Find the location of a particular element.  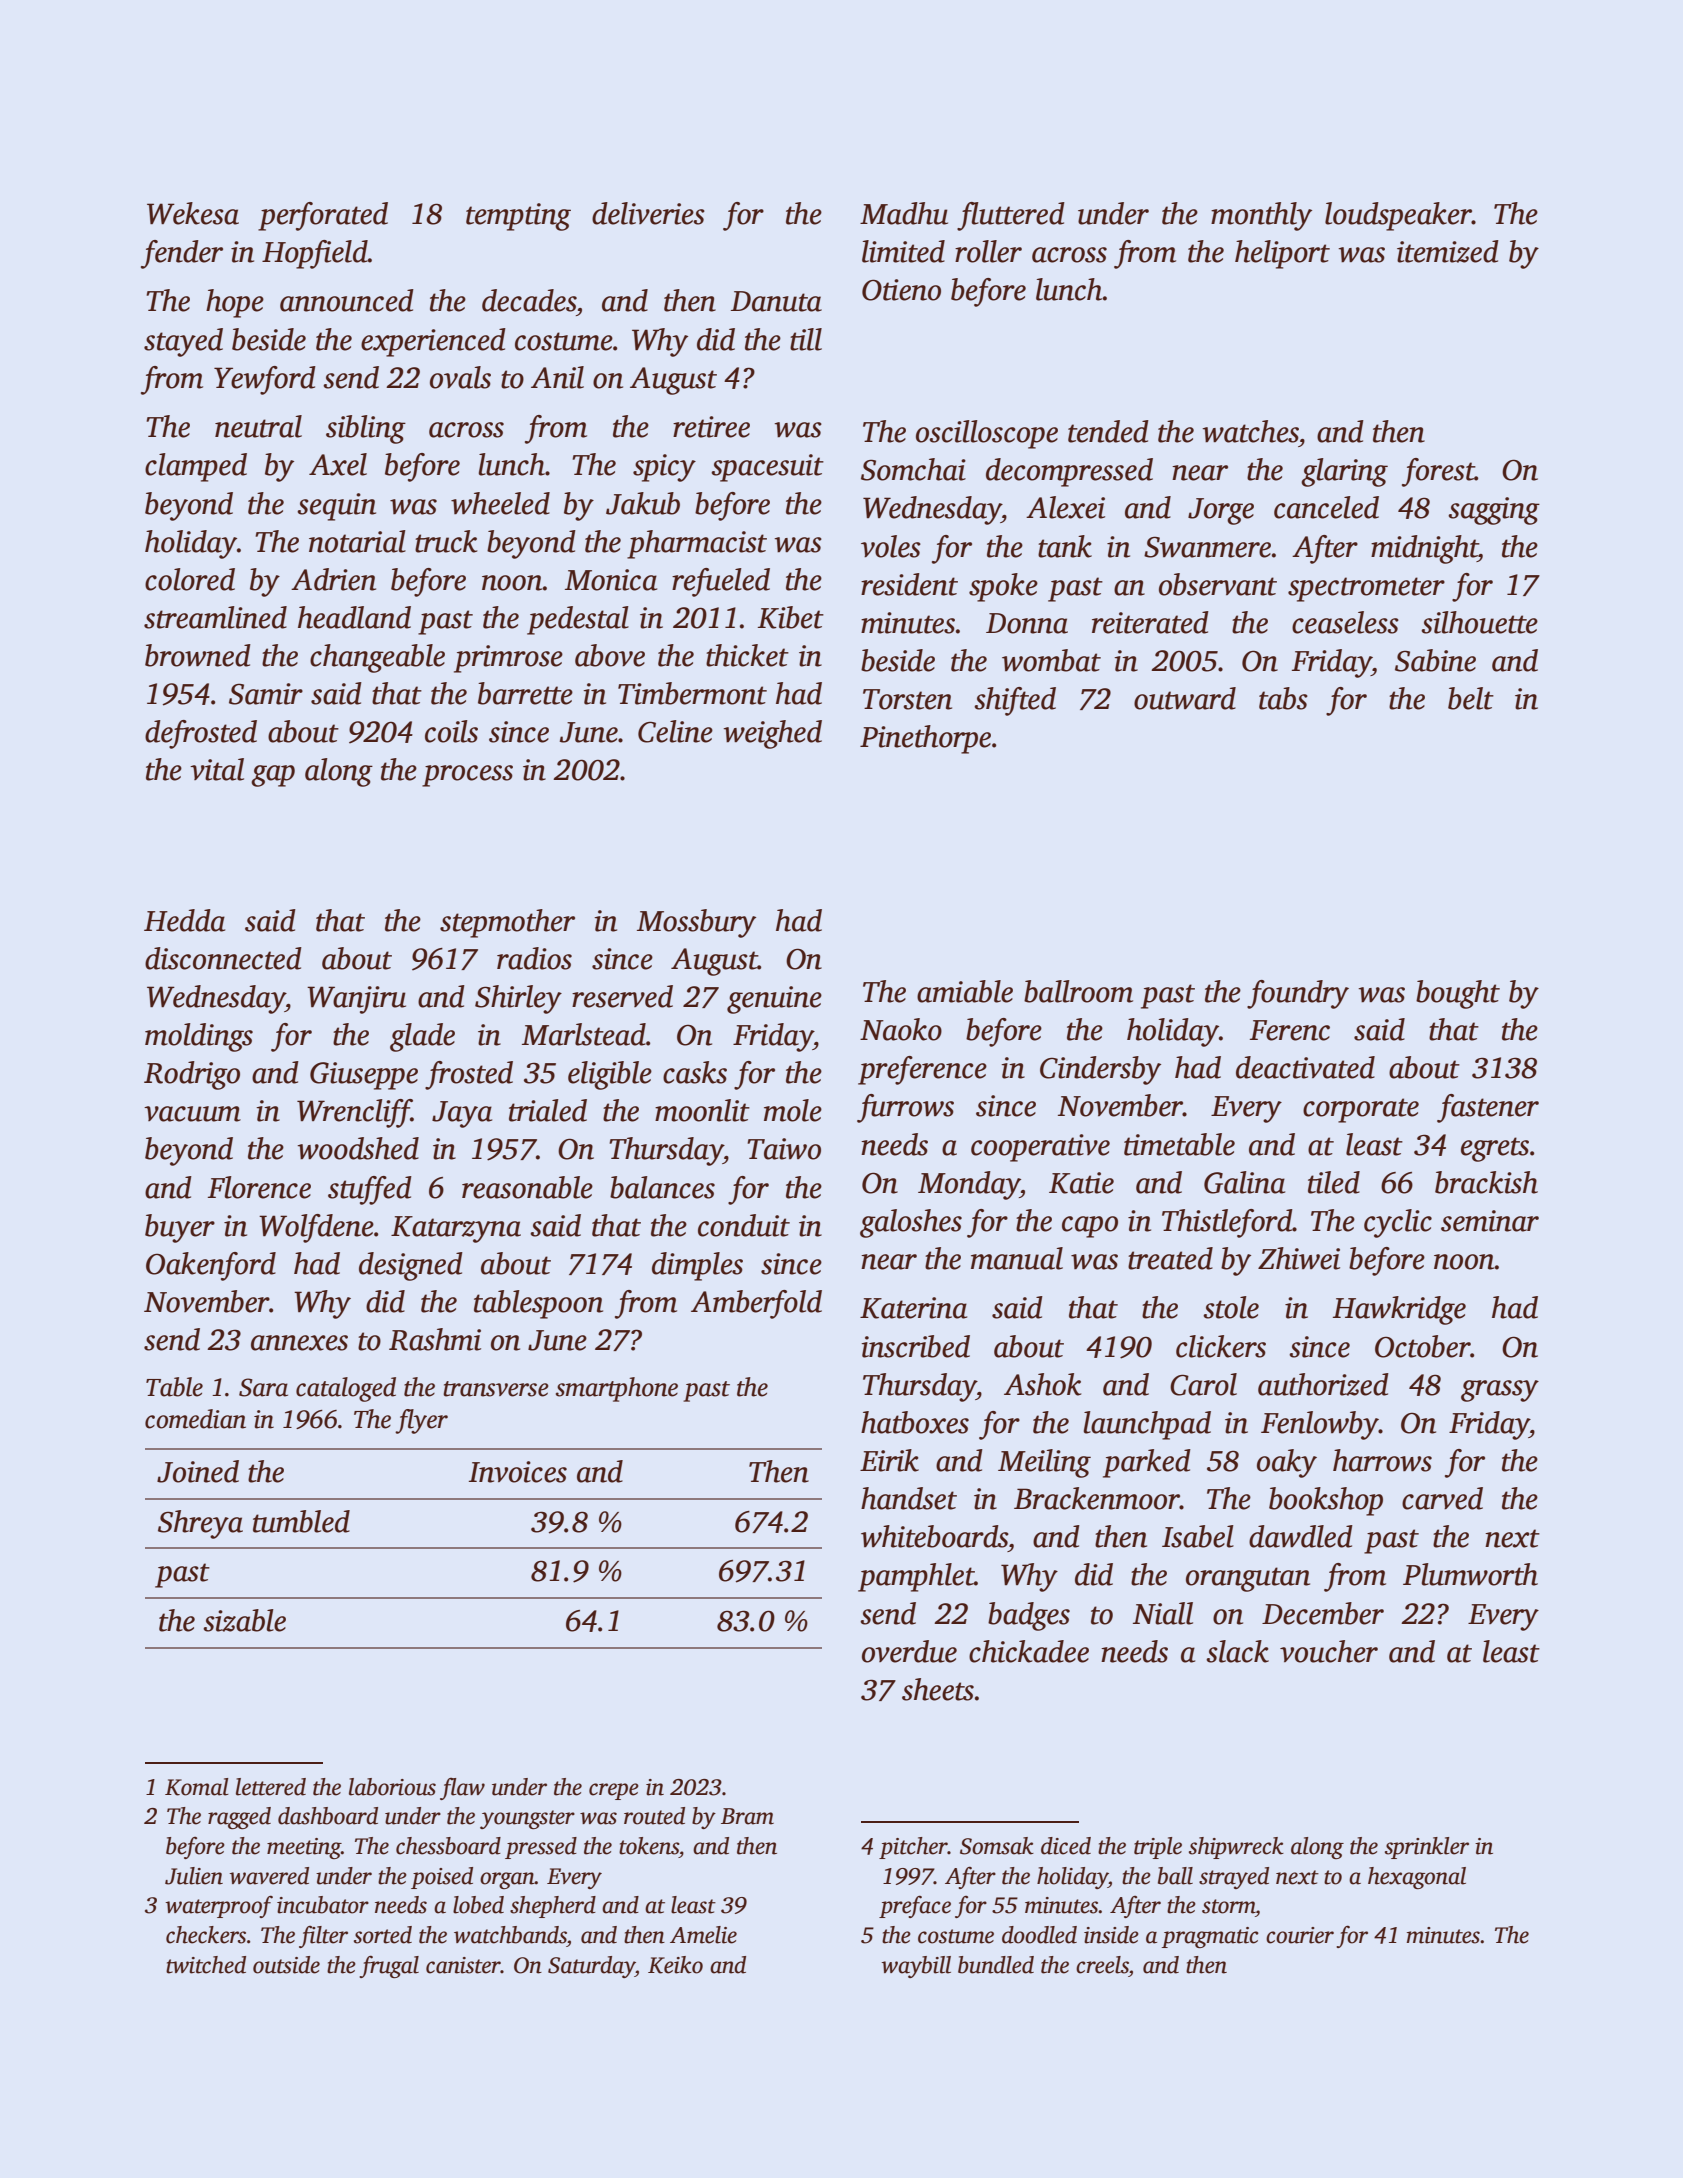

fluttered is located at coordinates (1011, 216).
